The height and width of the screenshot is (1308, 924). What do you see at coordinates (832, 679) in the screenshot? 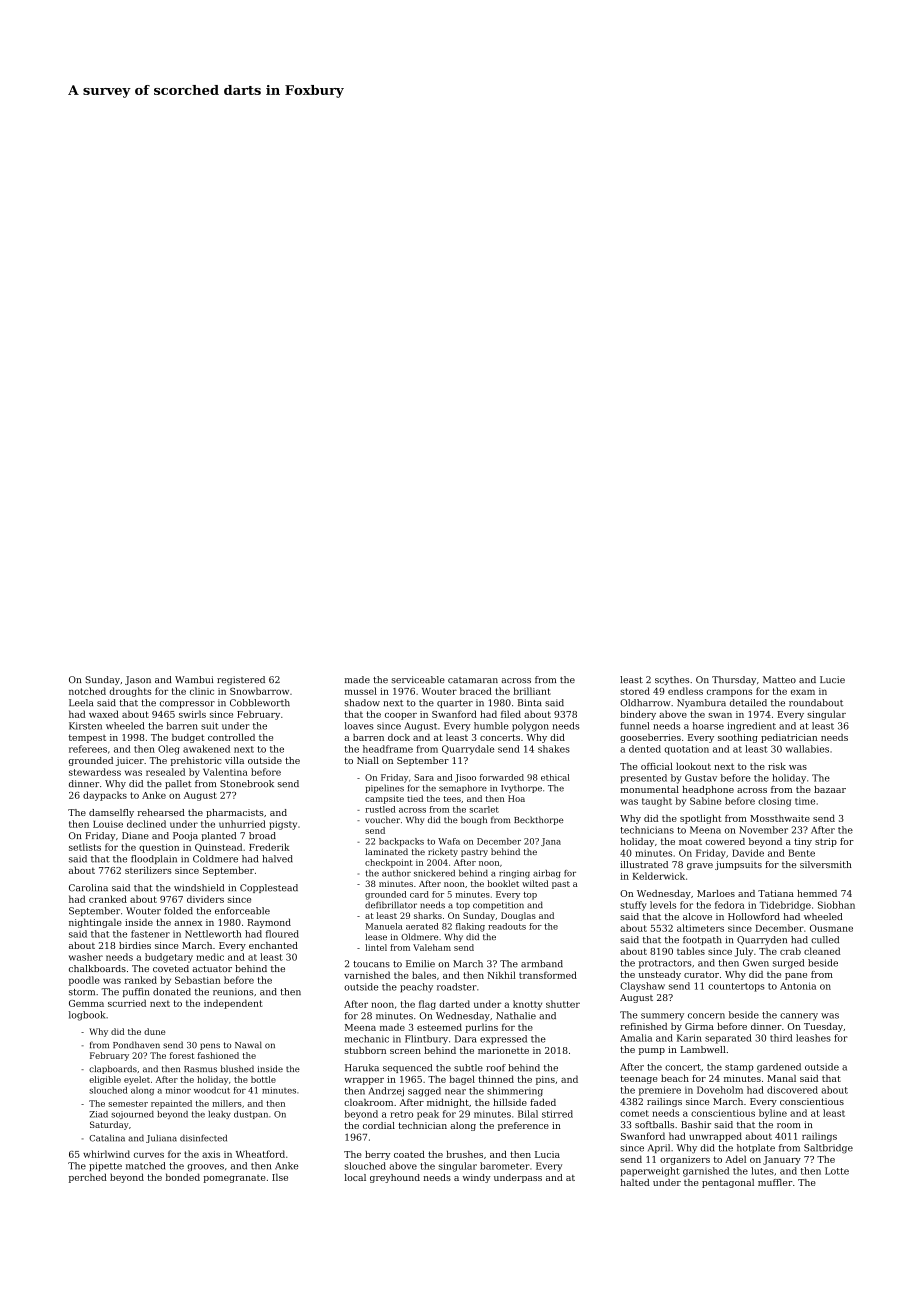
I see `Lucie` at bounding box center [832, 679].
